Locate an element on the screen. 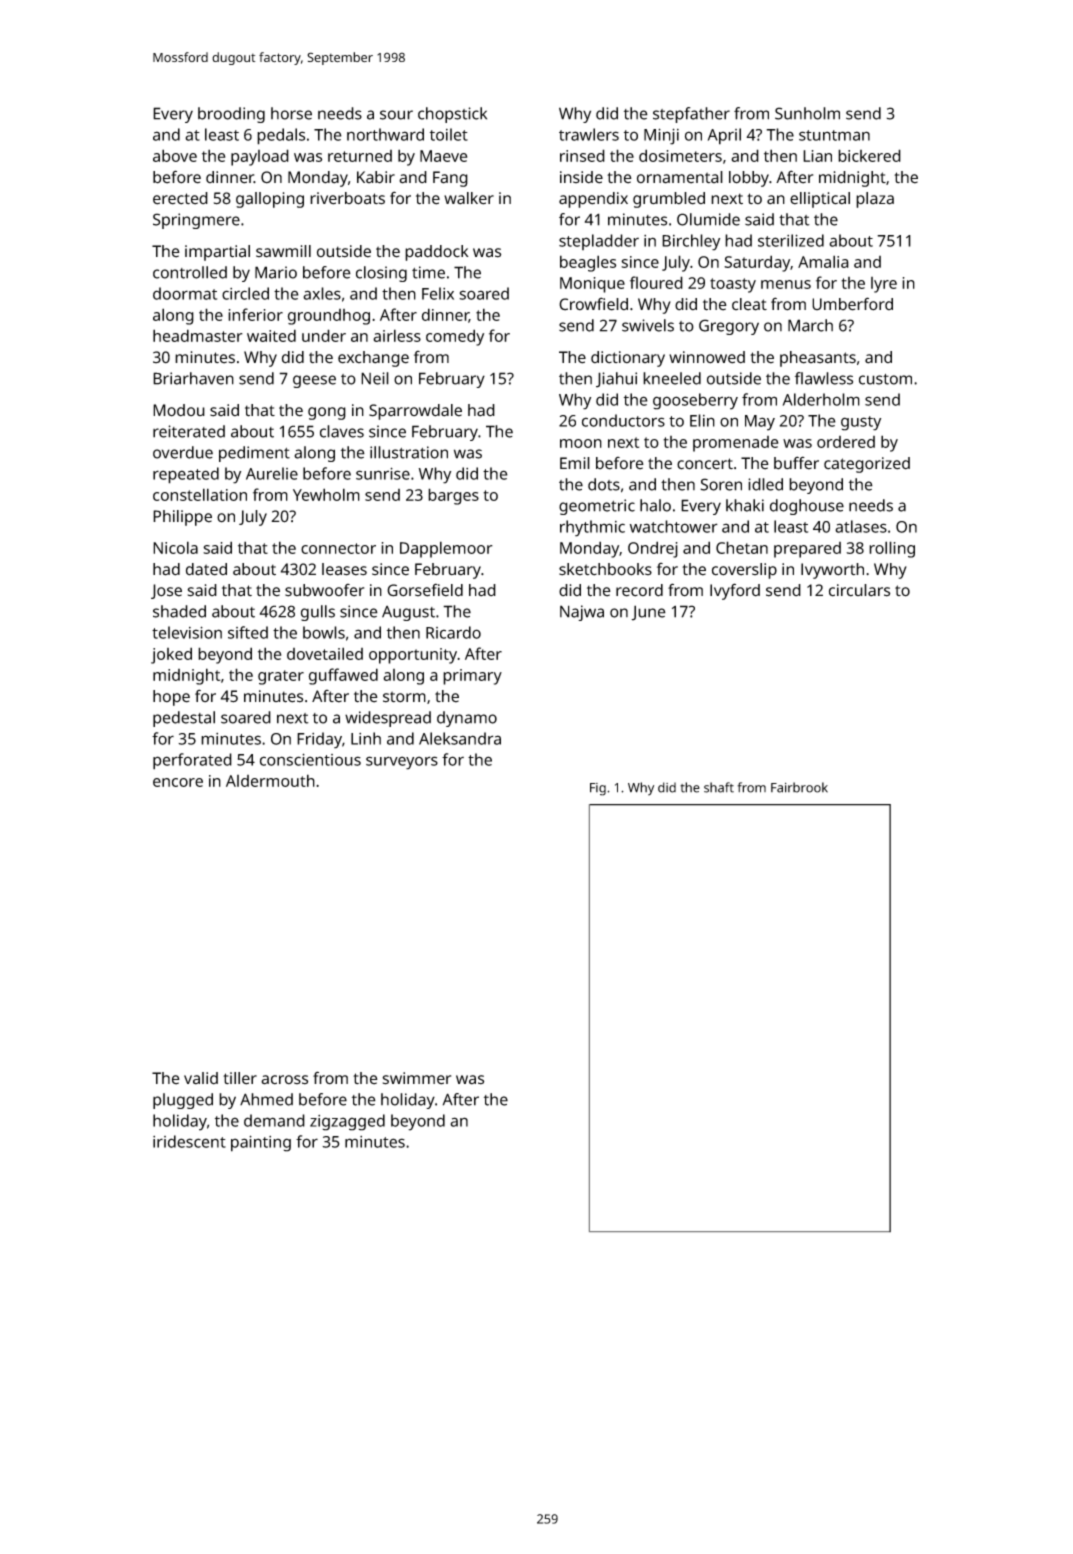 The height and width of the screenshot is (1554, 1073). Umberford is located at coordinates (852, 304).
